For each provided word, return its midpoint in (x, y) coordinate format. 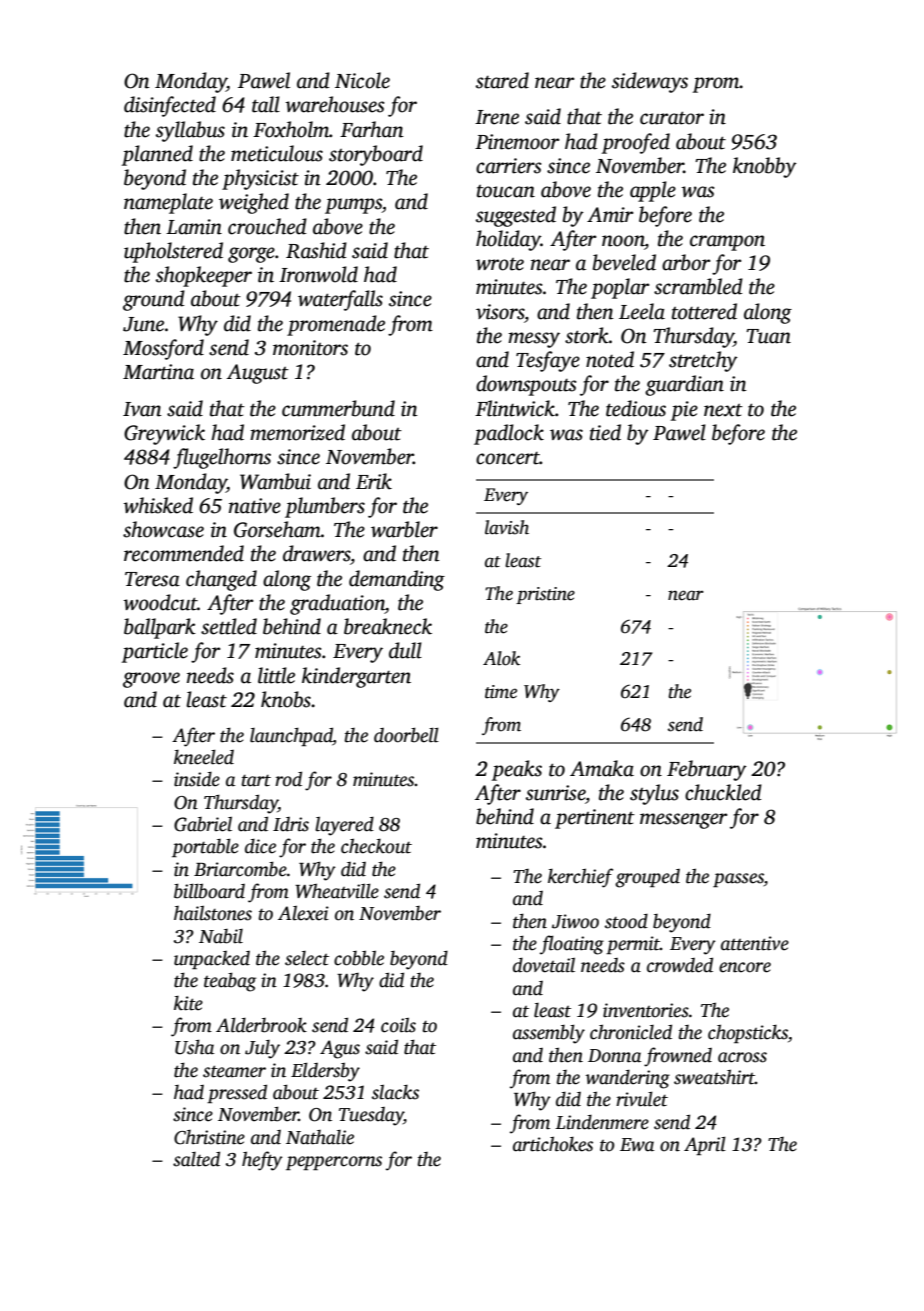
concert (508, 458)
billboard (209, 891)
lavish (507, 527)
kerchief (580, 878)
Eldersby (325, 1072)
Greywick (164, 434)
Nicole (362, 80)
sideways (650, 82)
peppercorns (334, 1163)
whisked (158, 505)
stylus (654, 794)
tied (605, 432)
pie (684, 411)
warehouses (335, 104)
